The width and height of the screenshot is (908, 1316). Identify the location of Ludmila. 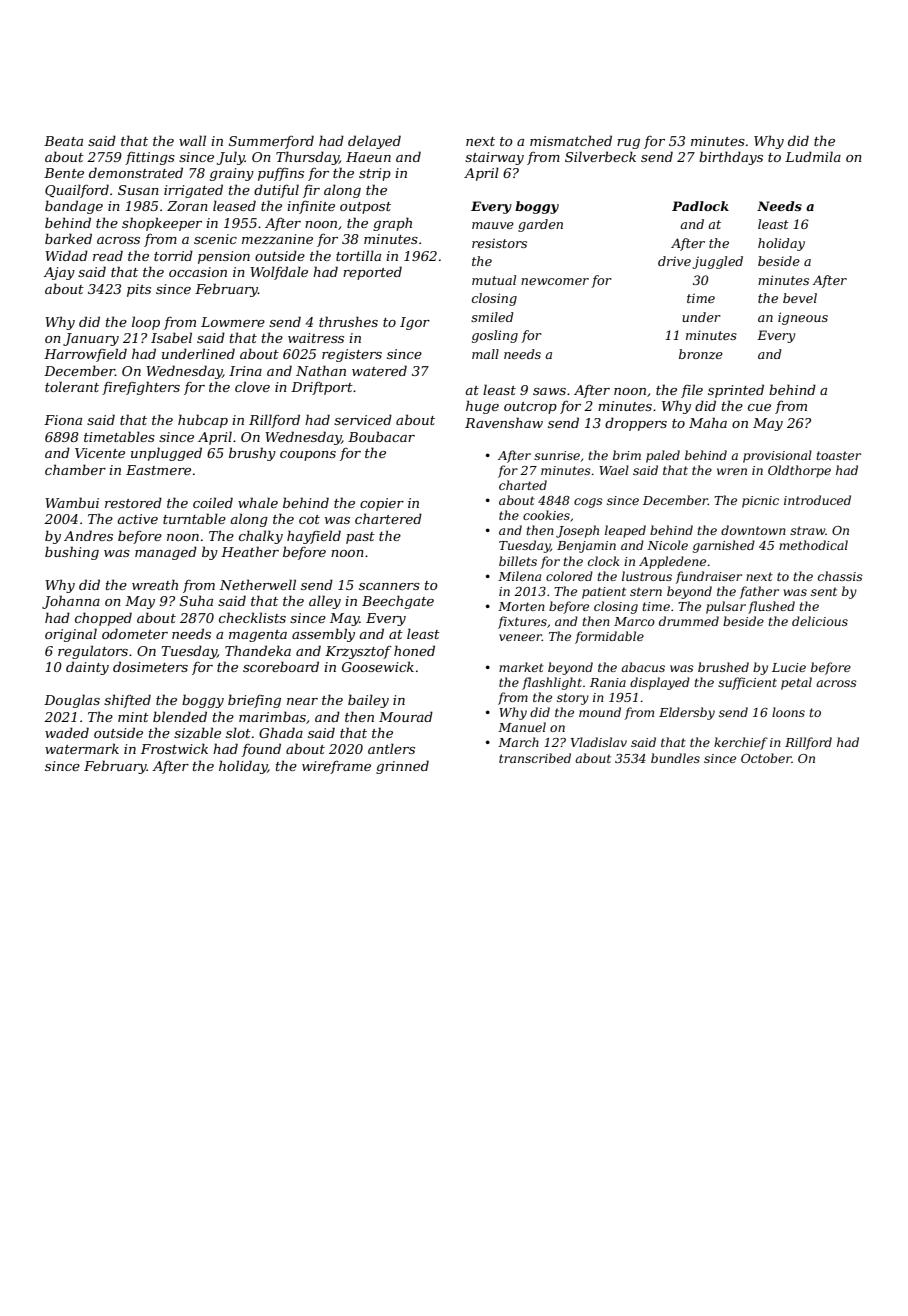
(813, 156).
